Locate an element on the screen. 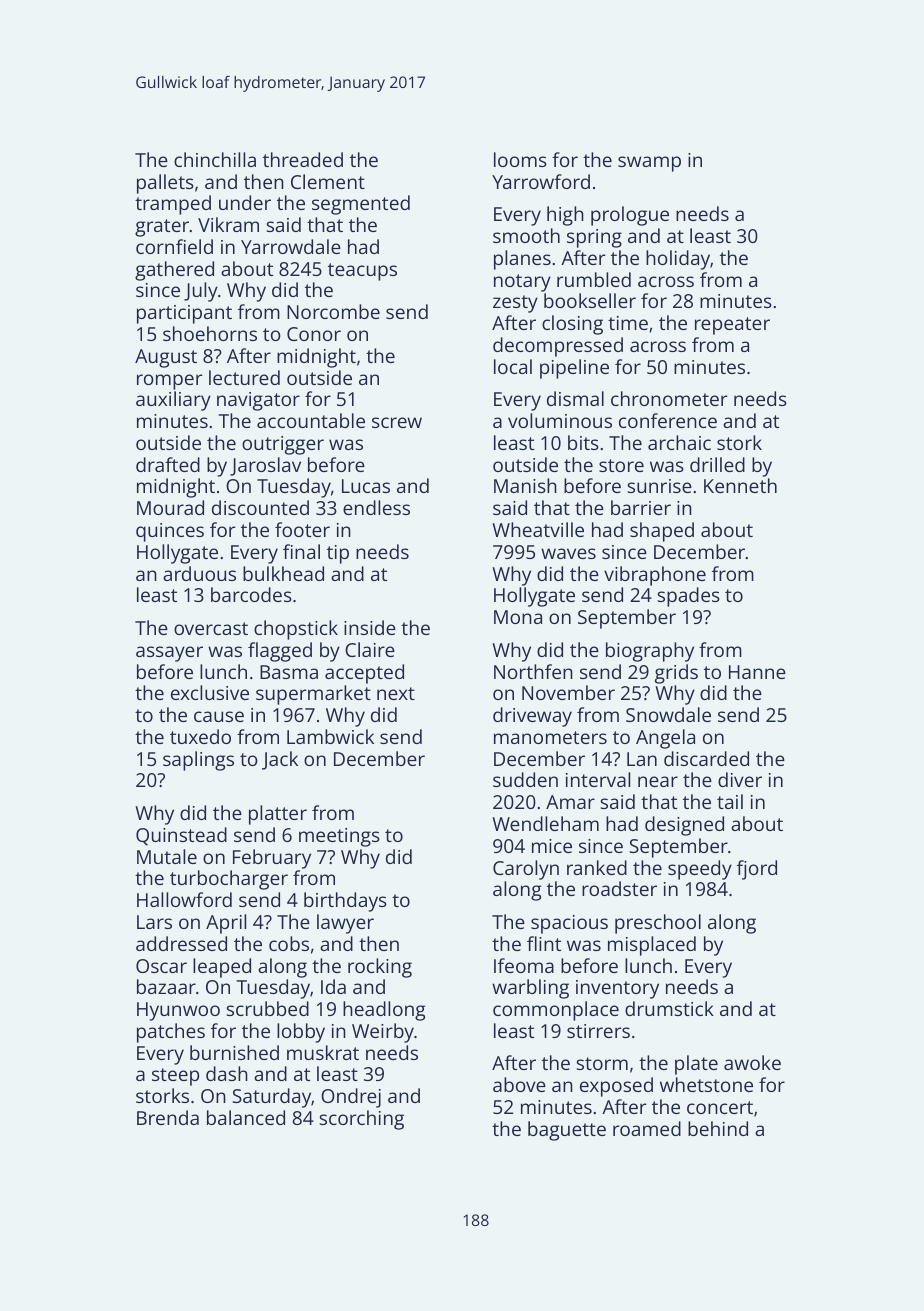 This screenshot has height=1311, width=924. Kenneth is located at coordinates (740, 485).
